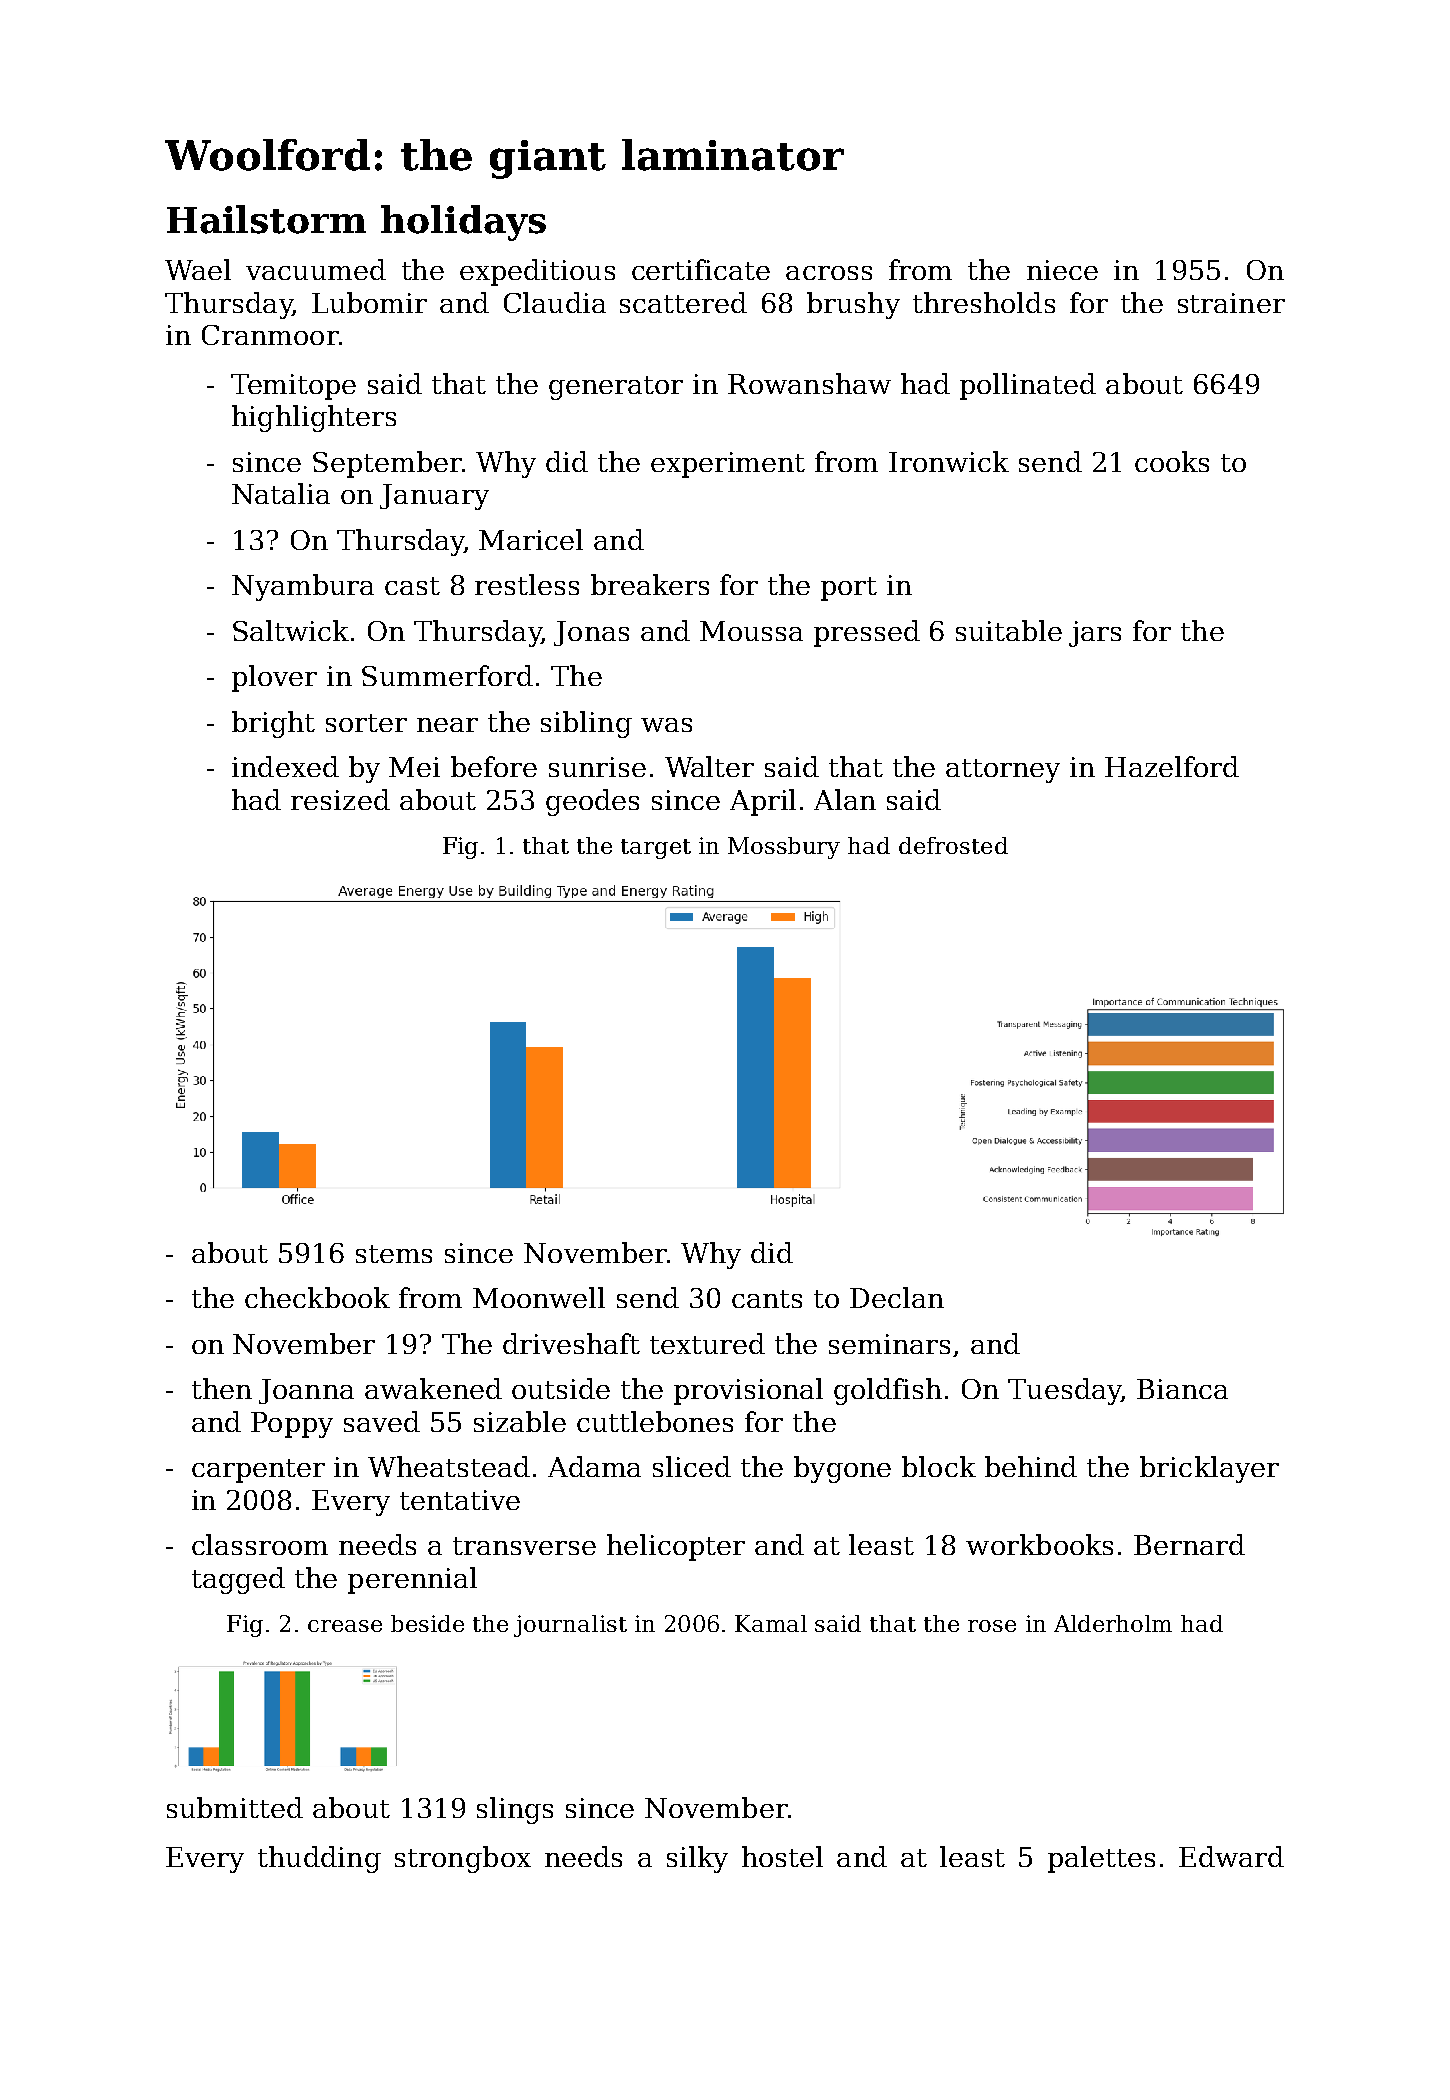 Image resolution: width=1450 pixels, height=2100 pixels. I want to click on submitted, so click(235, 1807).
